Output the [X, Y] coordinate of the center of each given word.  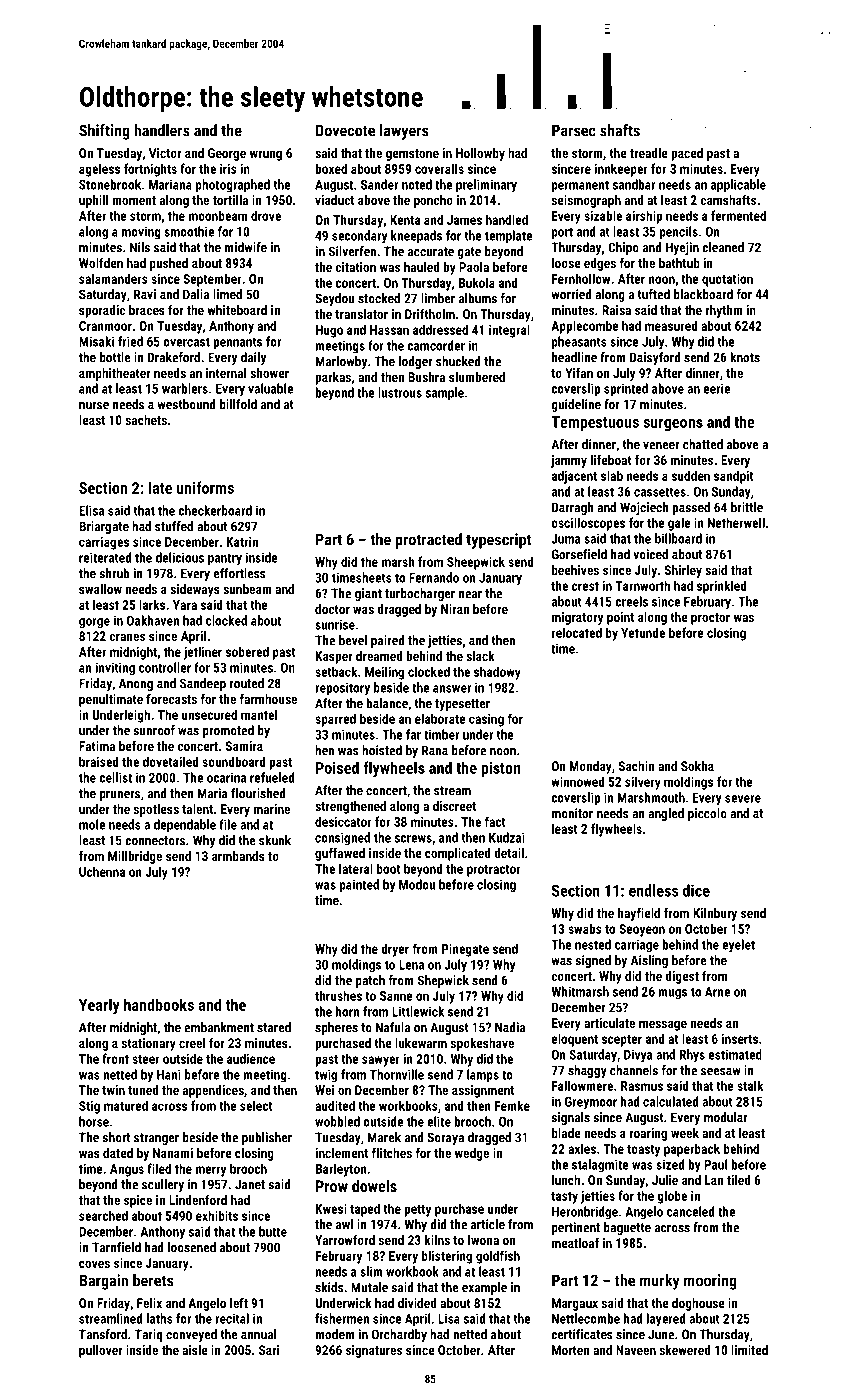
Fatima [97, 746]
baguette [627, 1228]
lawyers [404, 132]
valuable [270, 388]
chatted [703, 444]
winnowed [578, 781]
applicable [738, 185]
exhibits [217, 1215]
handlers [162, 130]
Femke [512, 1105]
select [256, 1105]
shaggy [587, 1071]
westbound [186, 404]
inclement [342, 1153]
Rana [435, 750]
